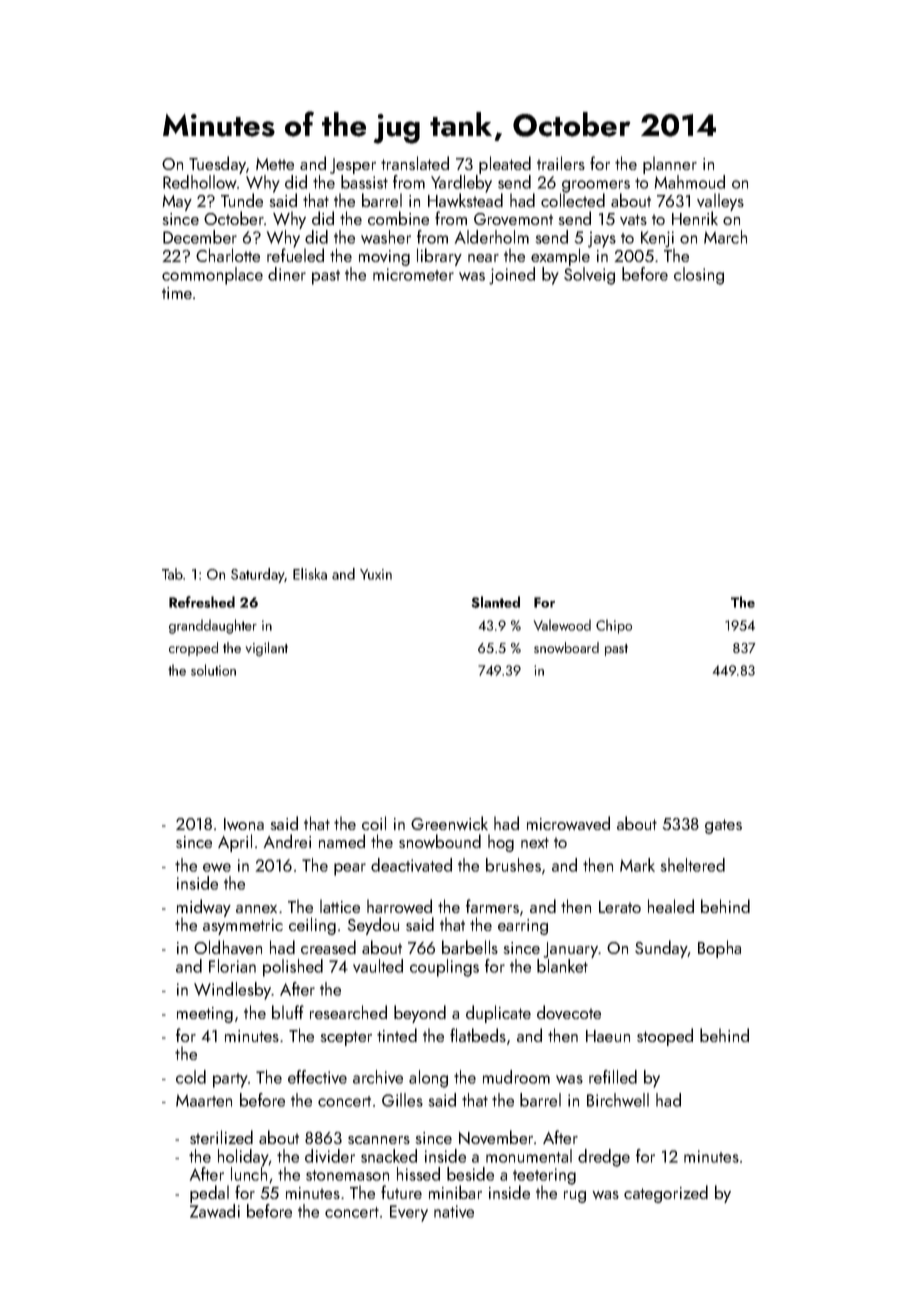  What do you see at coordinates (505, 165) in the screenshot?
I see `pleated` at bounding box center [505, 165].
